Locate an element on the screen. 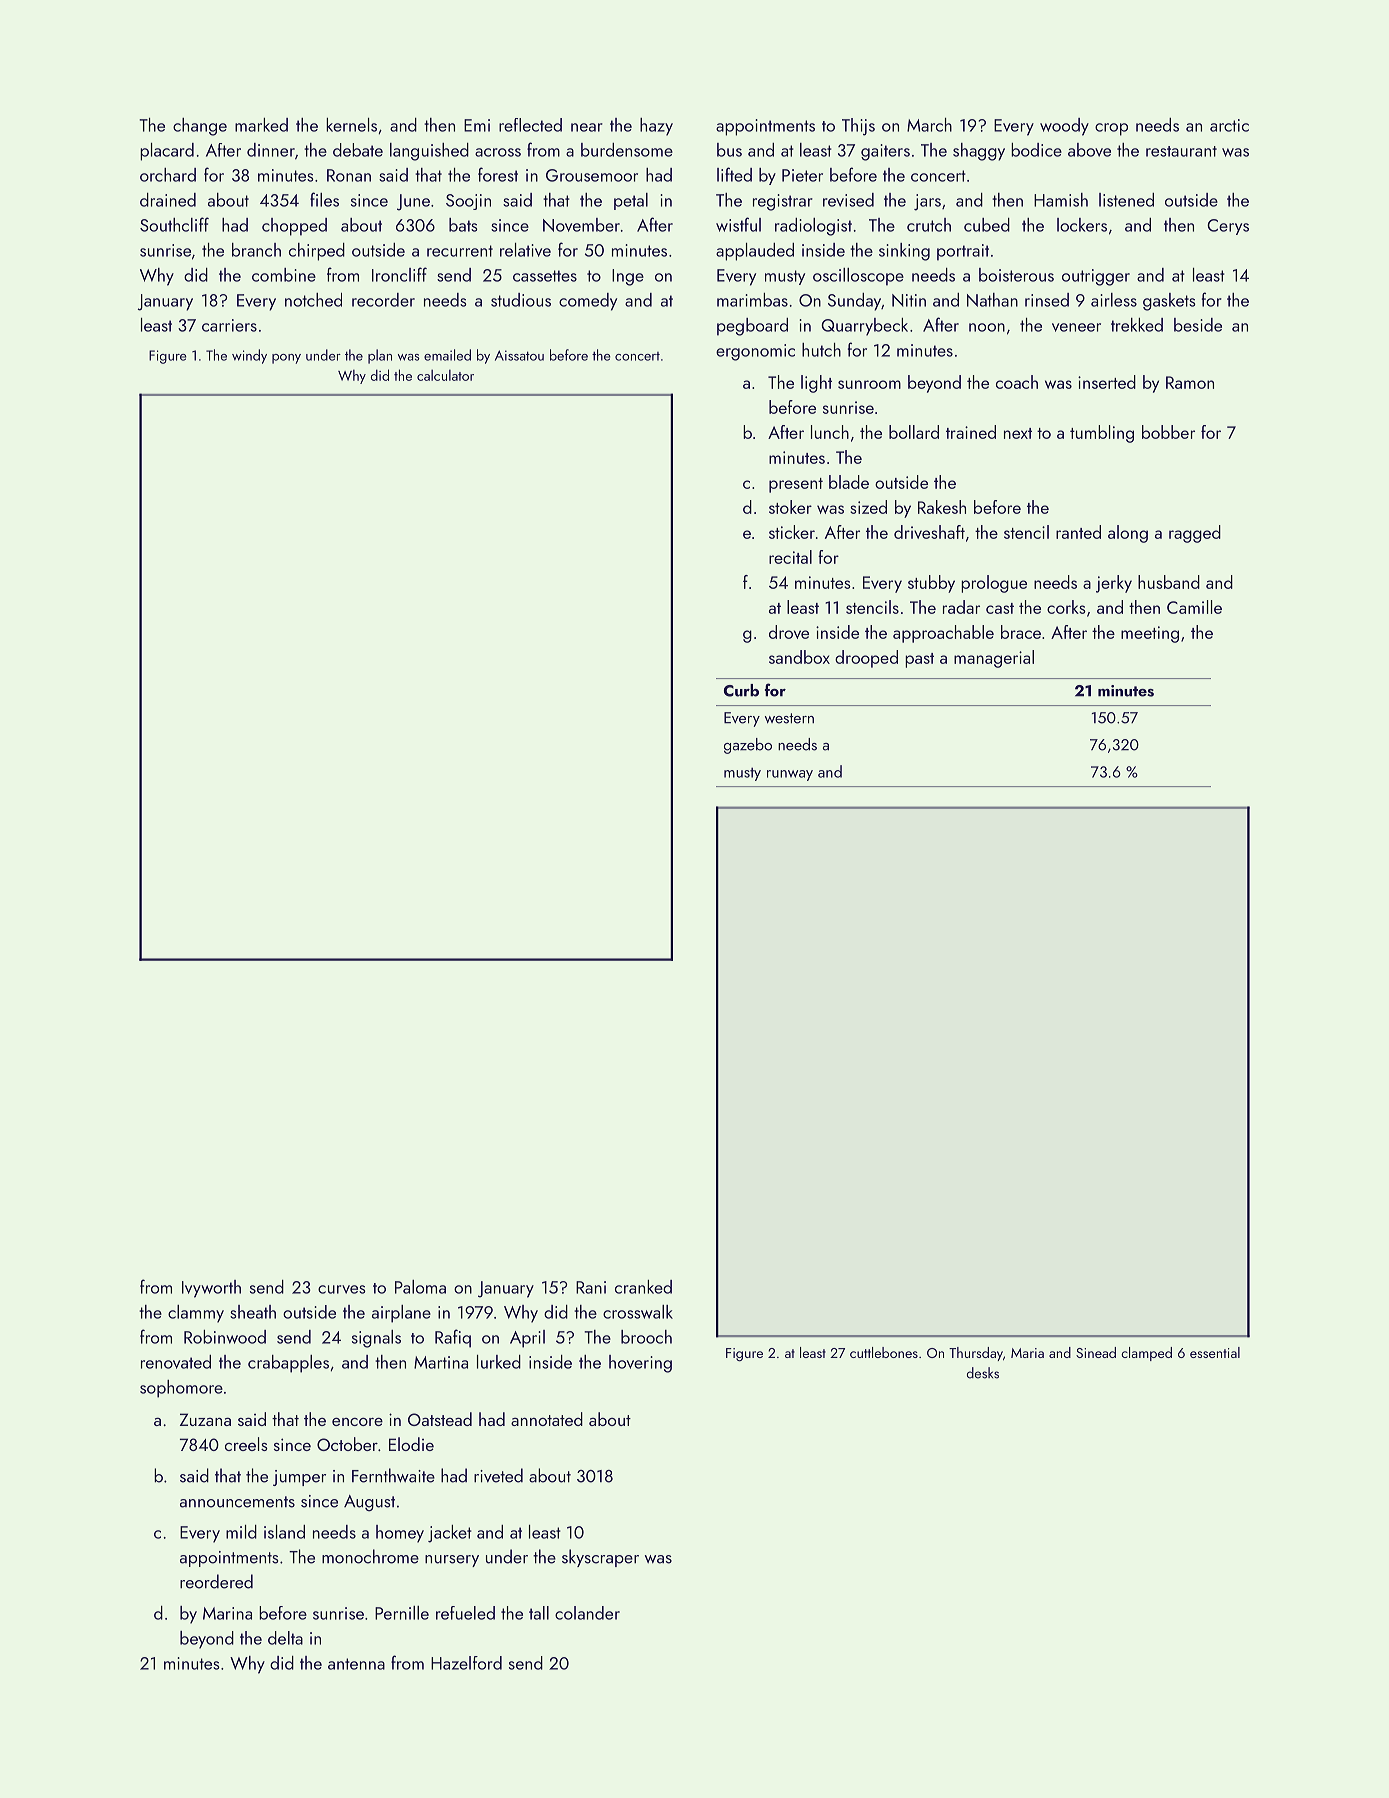 Image resolution: width=1389 pixels, height=1798 pixels. hazy is located at coordinates (656, 127).
